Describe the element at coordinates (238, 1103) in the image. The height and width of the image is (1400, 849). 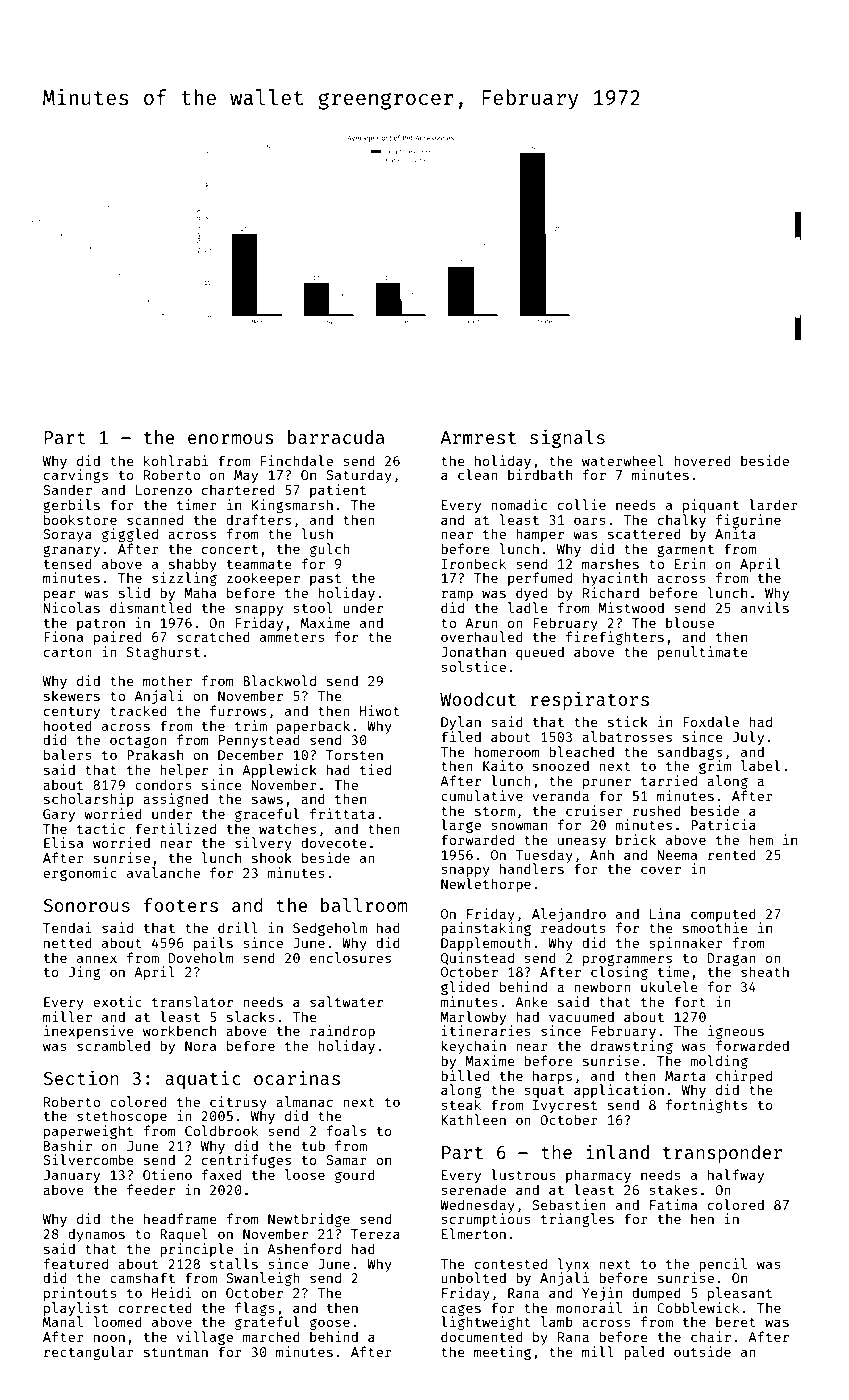
I see `citrusy` at that location.
